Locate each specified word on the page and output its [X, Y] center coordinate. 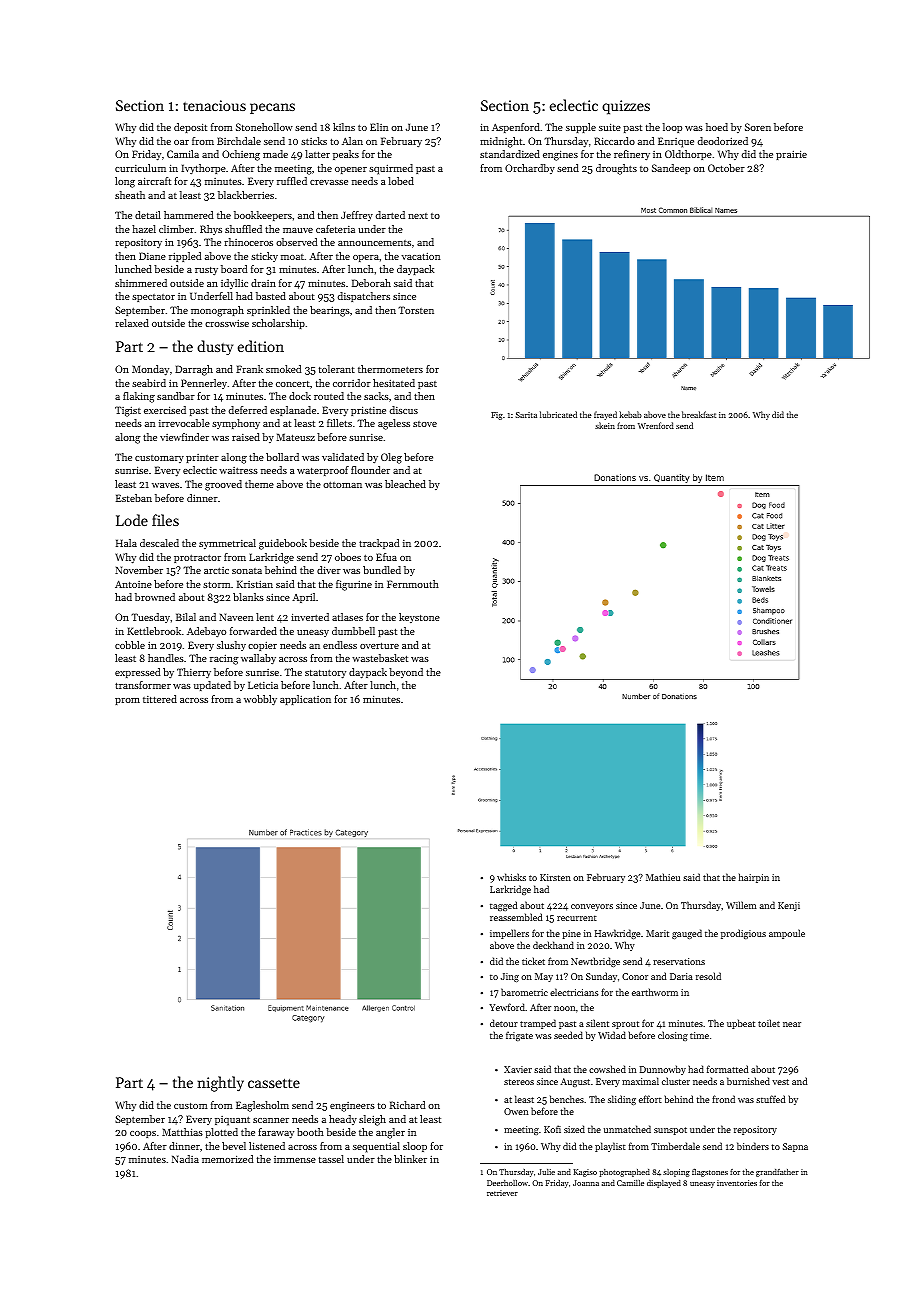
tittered [160, 699]
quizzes [626, 107]
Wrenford [656, 425]
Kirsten [555, 877]
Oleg [391, 458]
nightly [220, 1084]
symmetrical [227, 544]
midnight [501, 142]
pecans [272, 108]
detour [504, 1023]
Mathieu [663, 877]
